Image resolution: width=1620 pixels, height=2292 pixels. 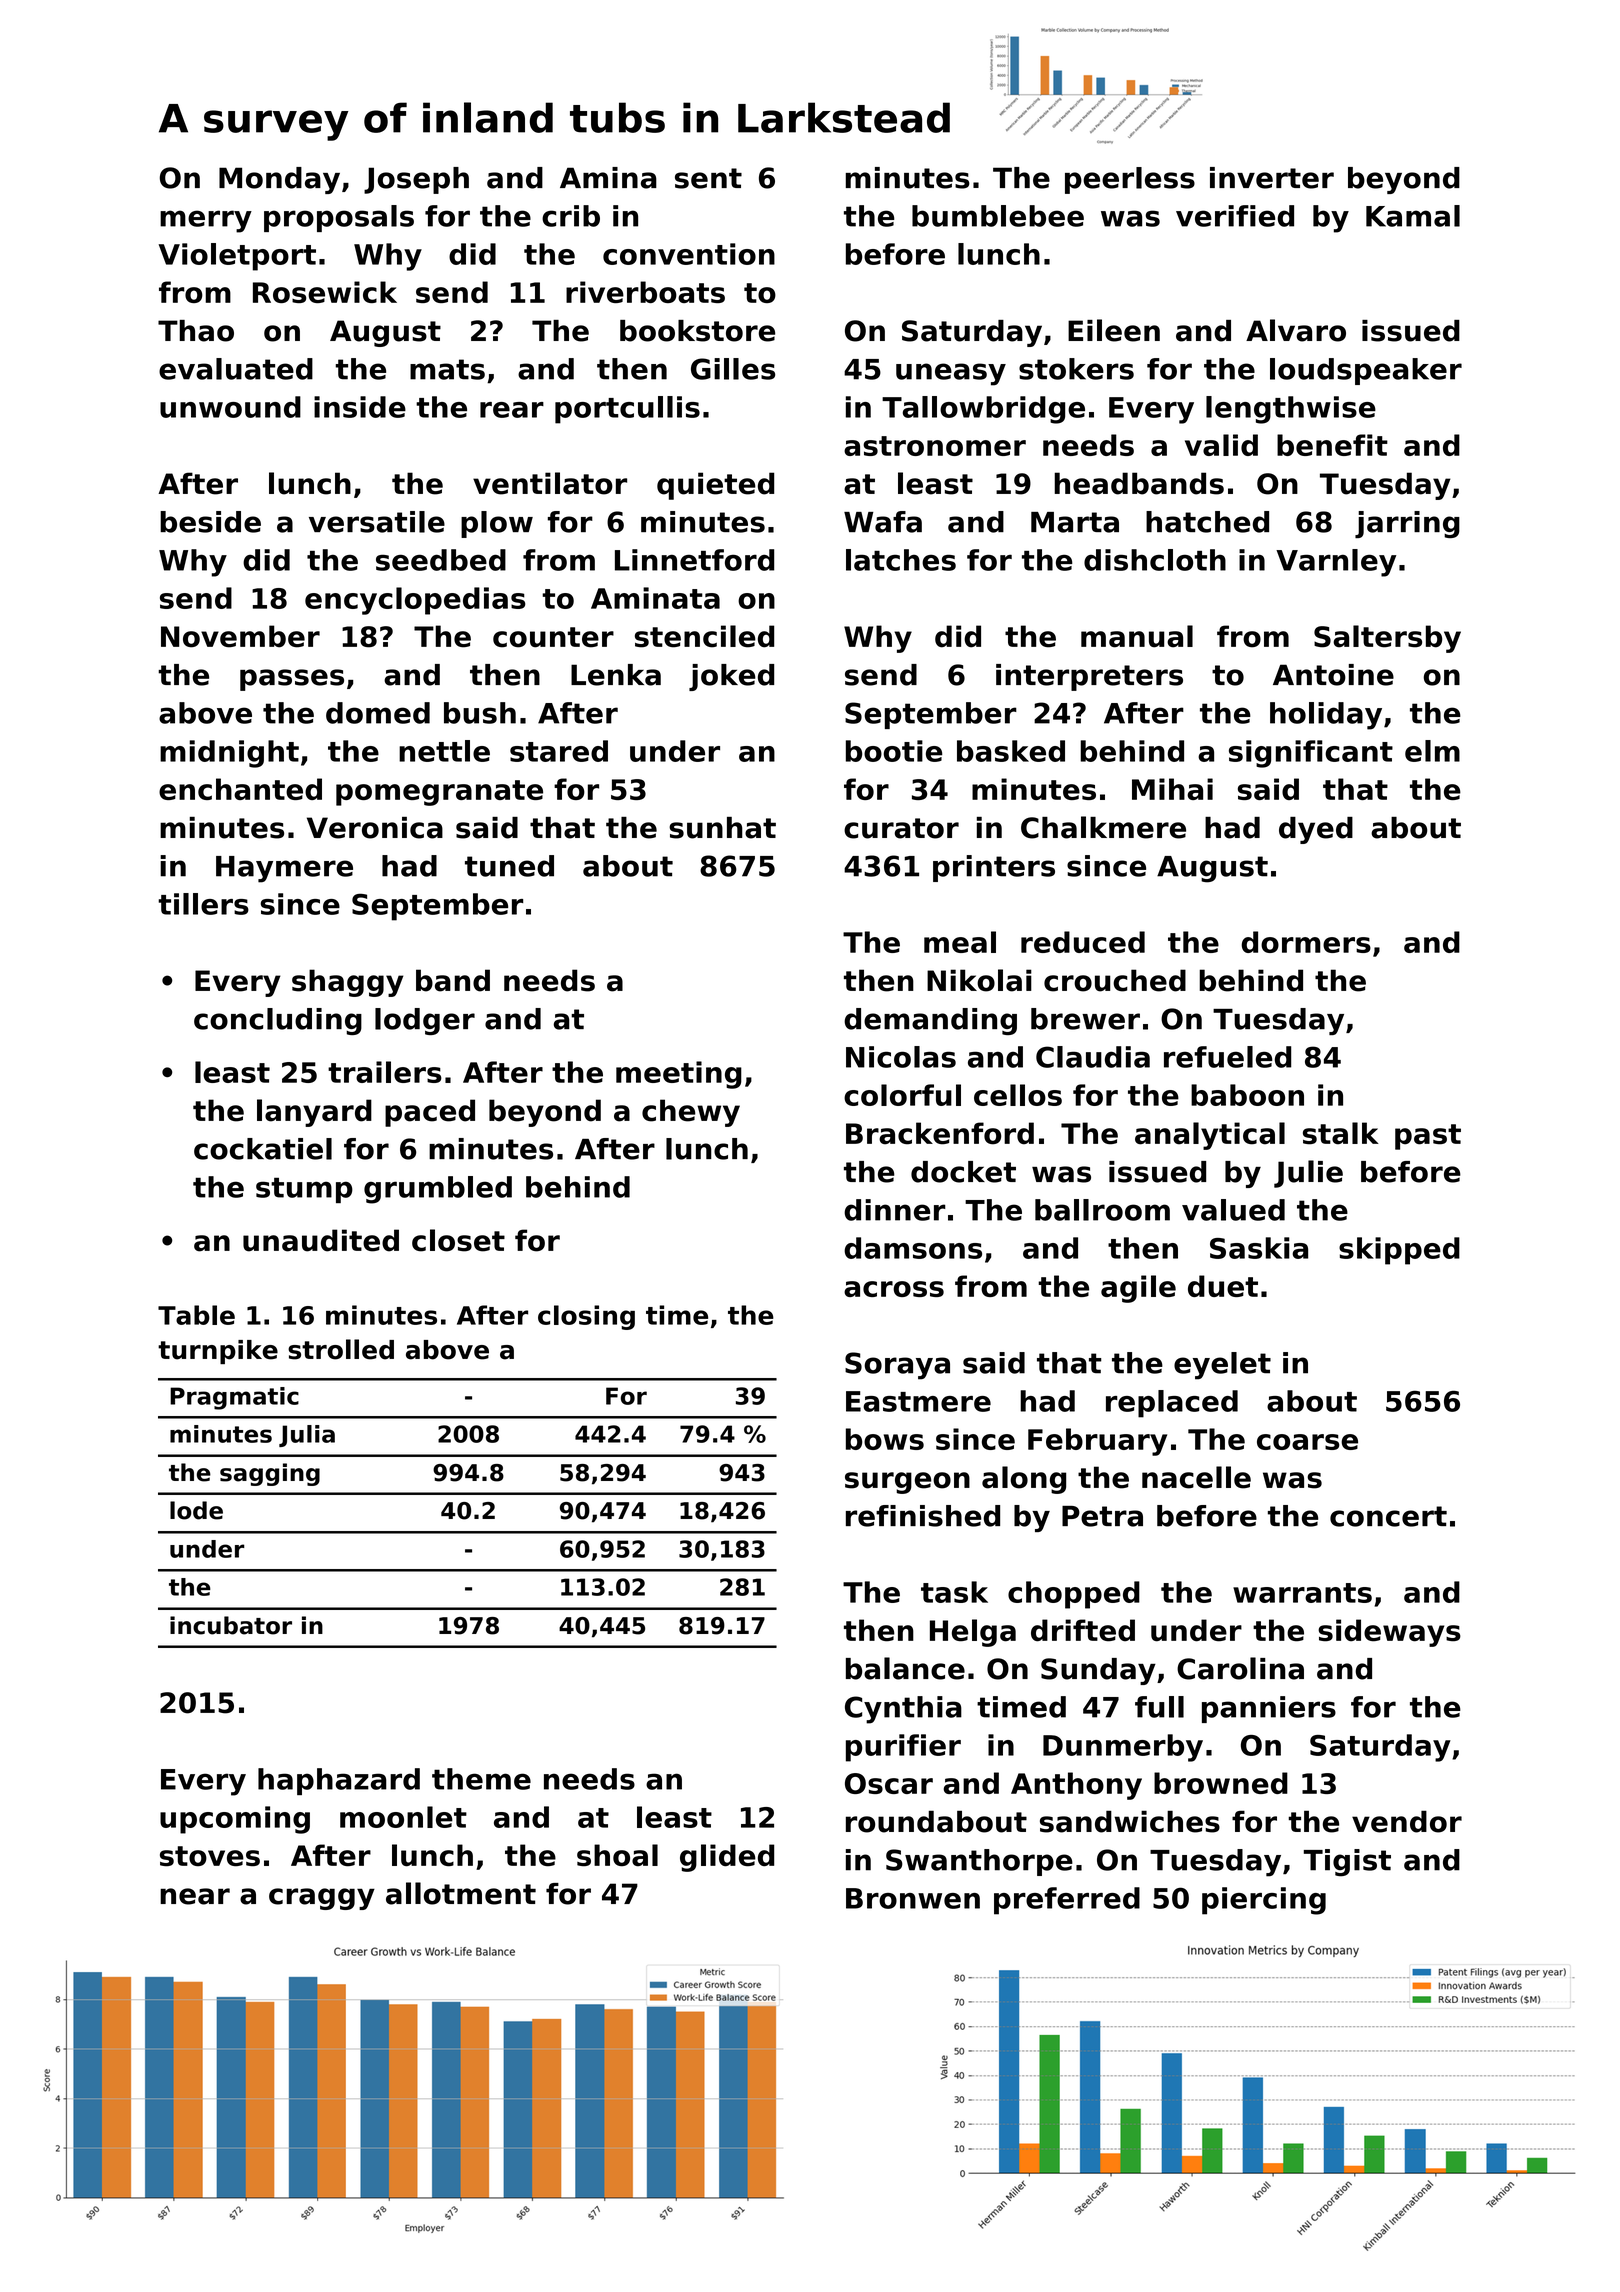 What do you see at coordinates (889, 1783) in the screenshot?
I see `Oscar` at bounding box center [889, 1783].
